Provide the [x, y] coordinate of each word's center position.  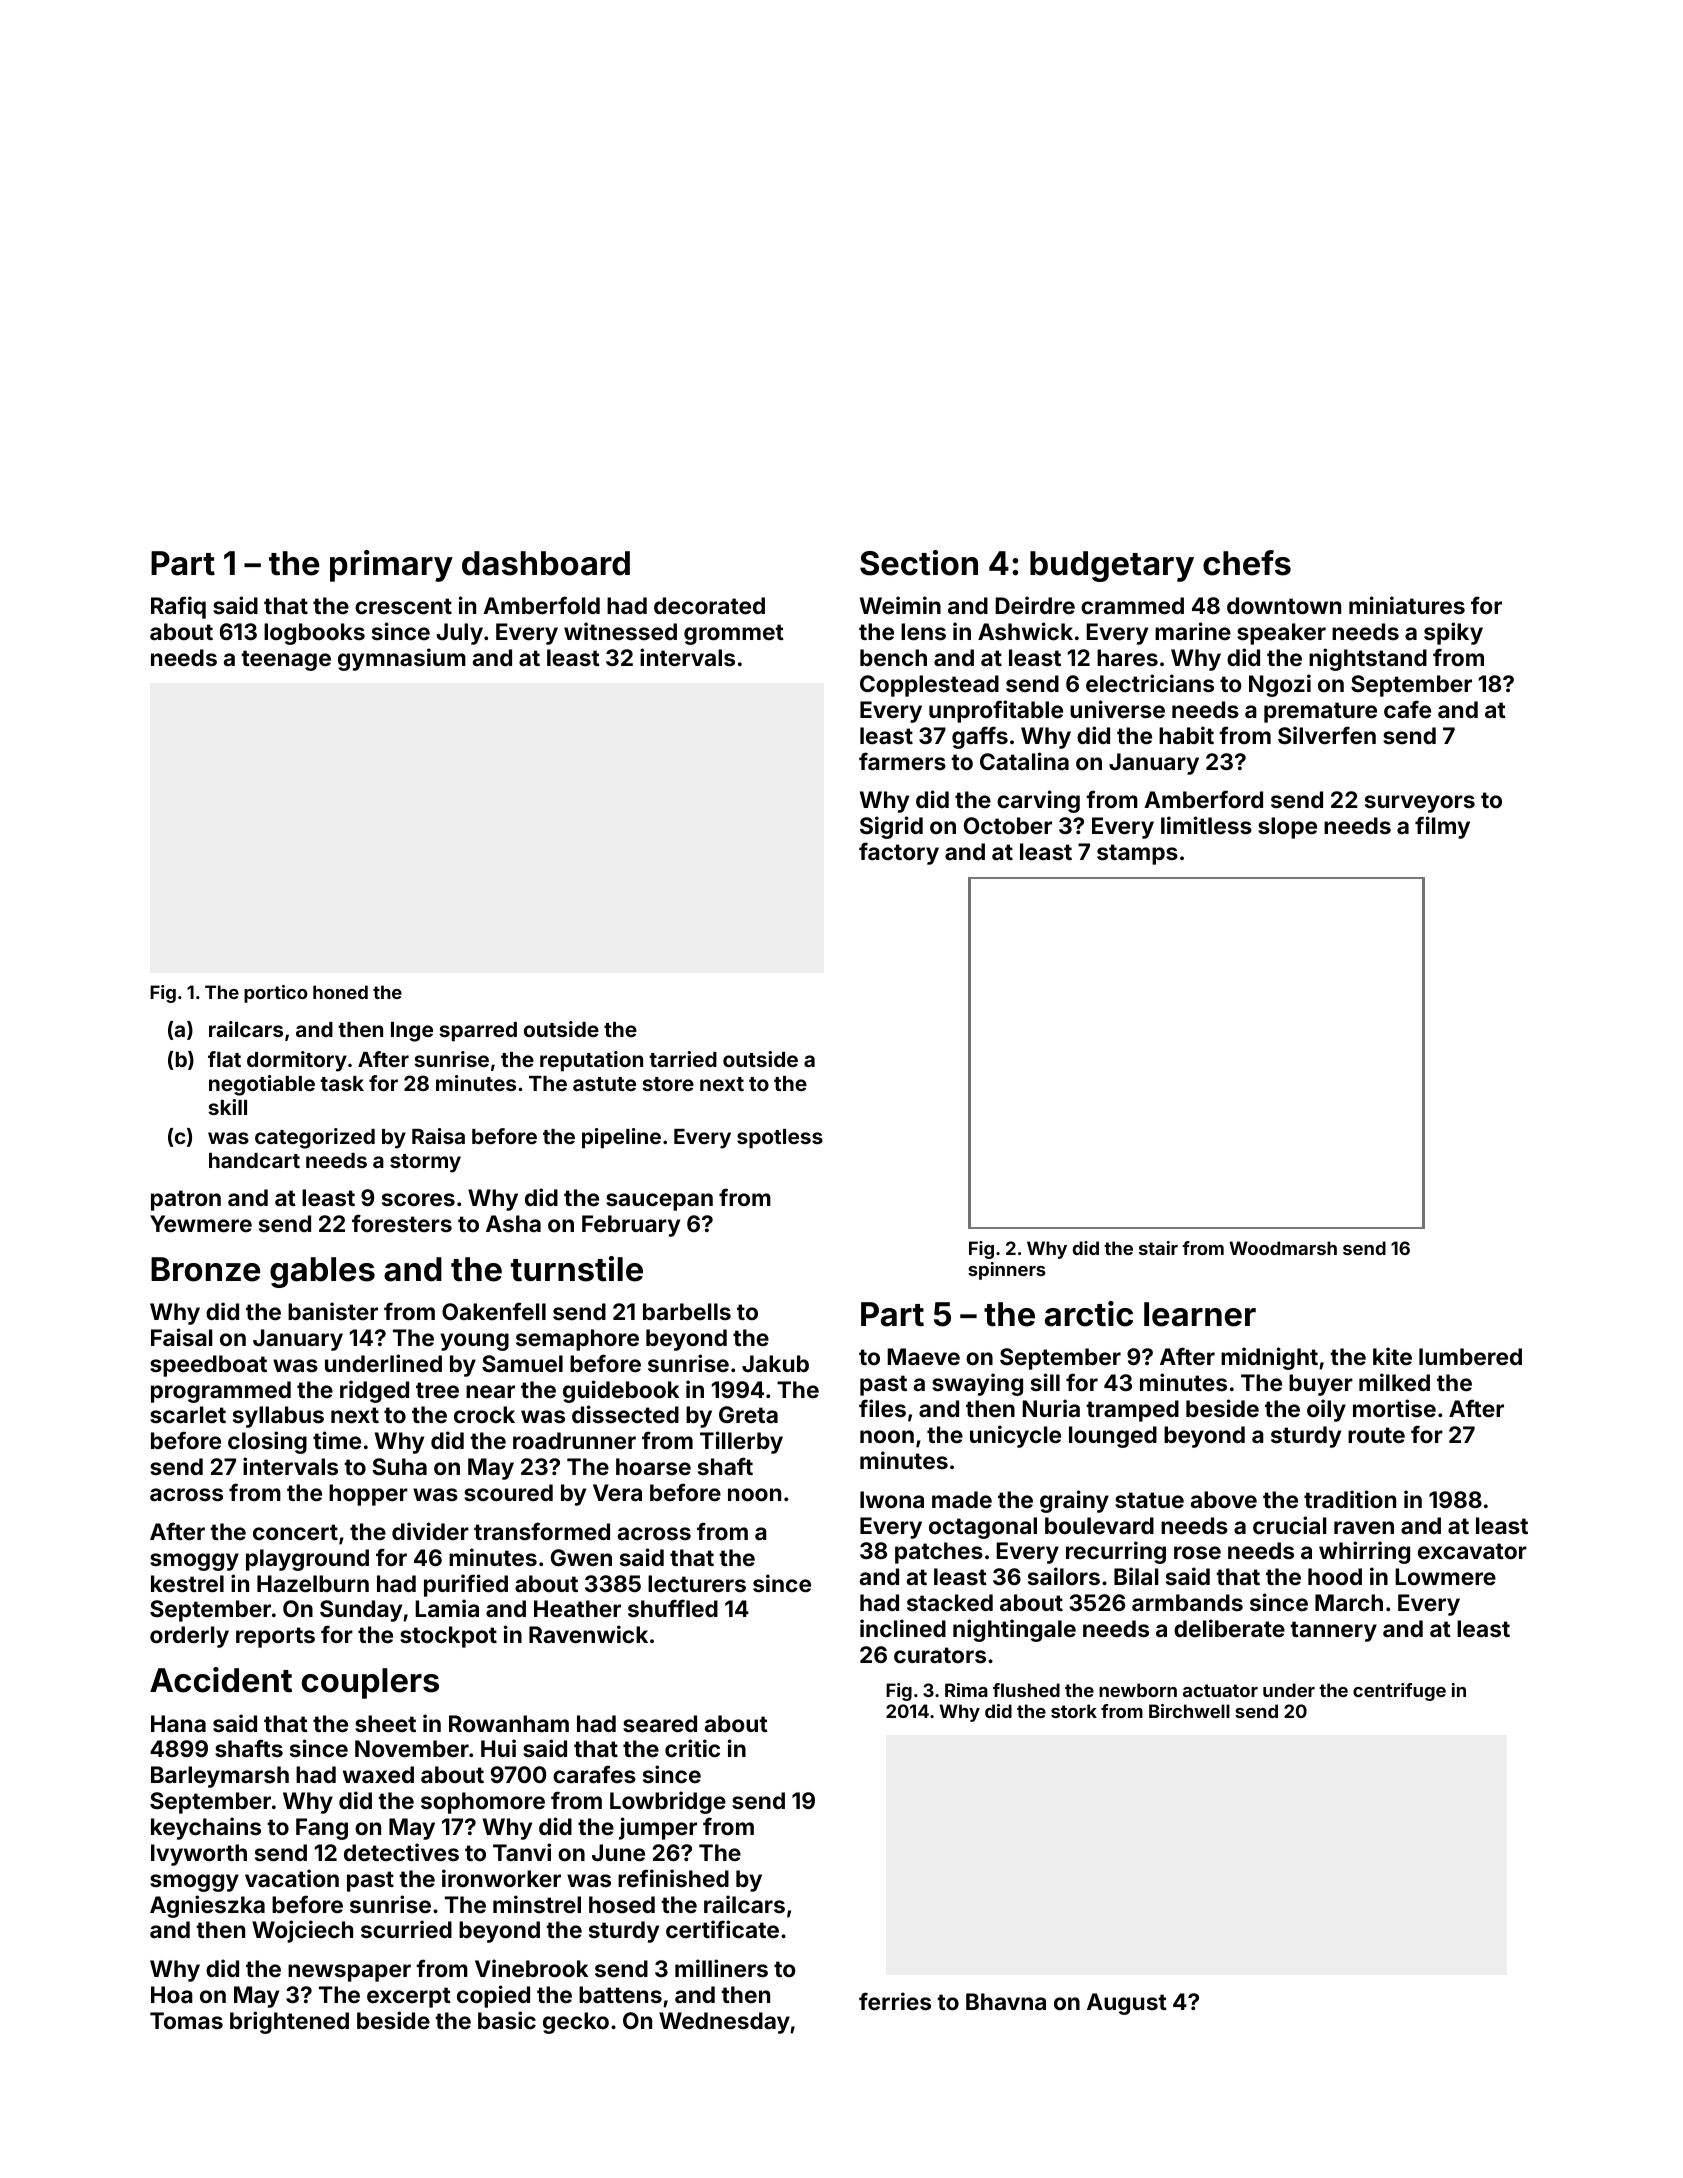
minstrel [537, 1904]
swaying [977, 1384]
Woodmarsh [1283, 1248]
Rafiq [178, 607]
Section [919, 563]
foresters [402, 1223]
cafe [1407, 709]
